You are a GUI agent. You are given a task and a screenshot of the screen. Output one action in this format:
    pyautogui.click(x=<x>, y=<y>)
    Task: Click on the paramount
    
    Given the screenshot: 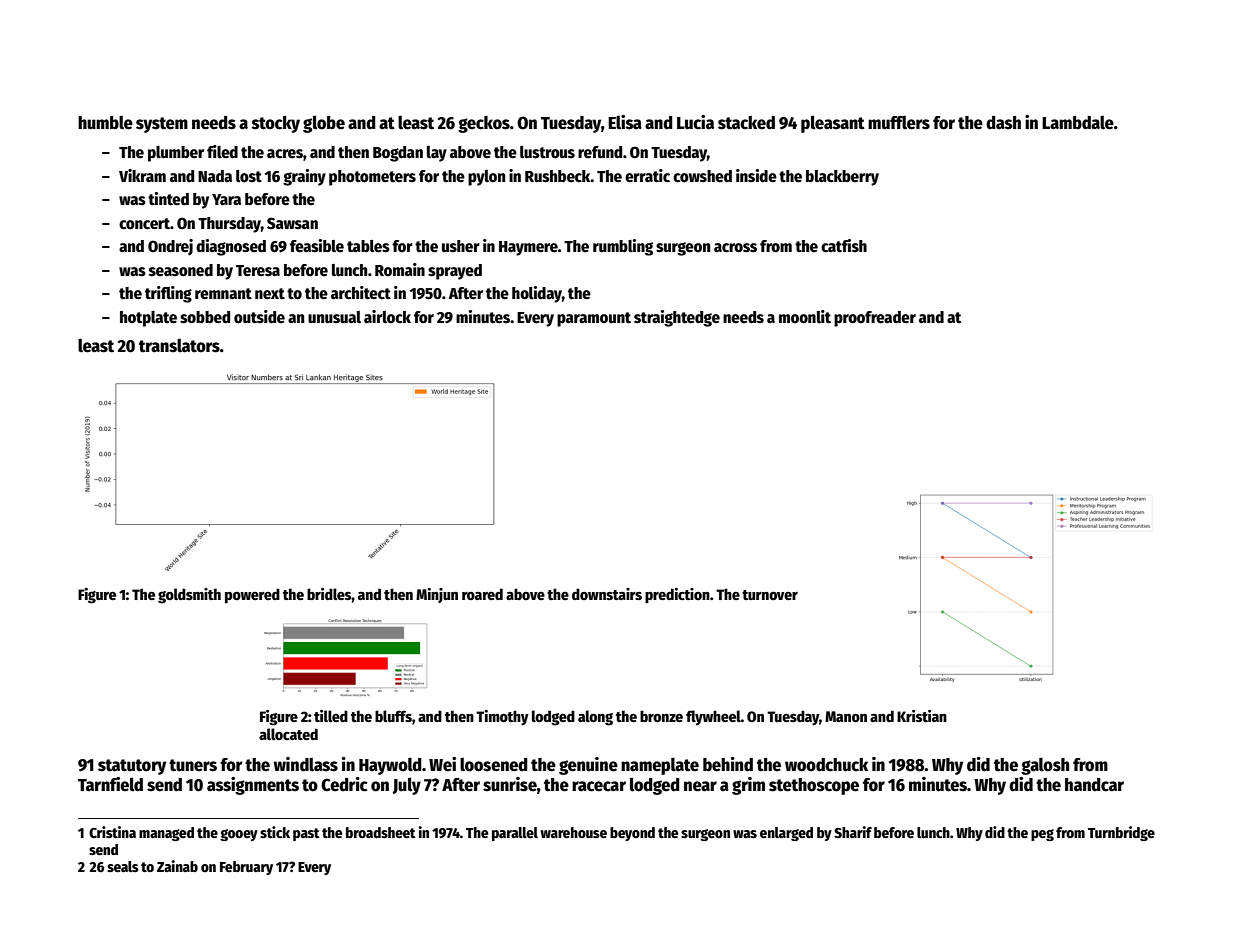 What is the action you would take?
    pyautogui.click(x=594, y=319)
